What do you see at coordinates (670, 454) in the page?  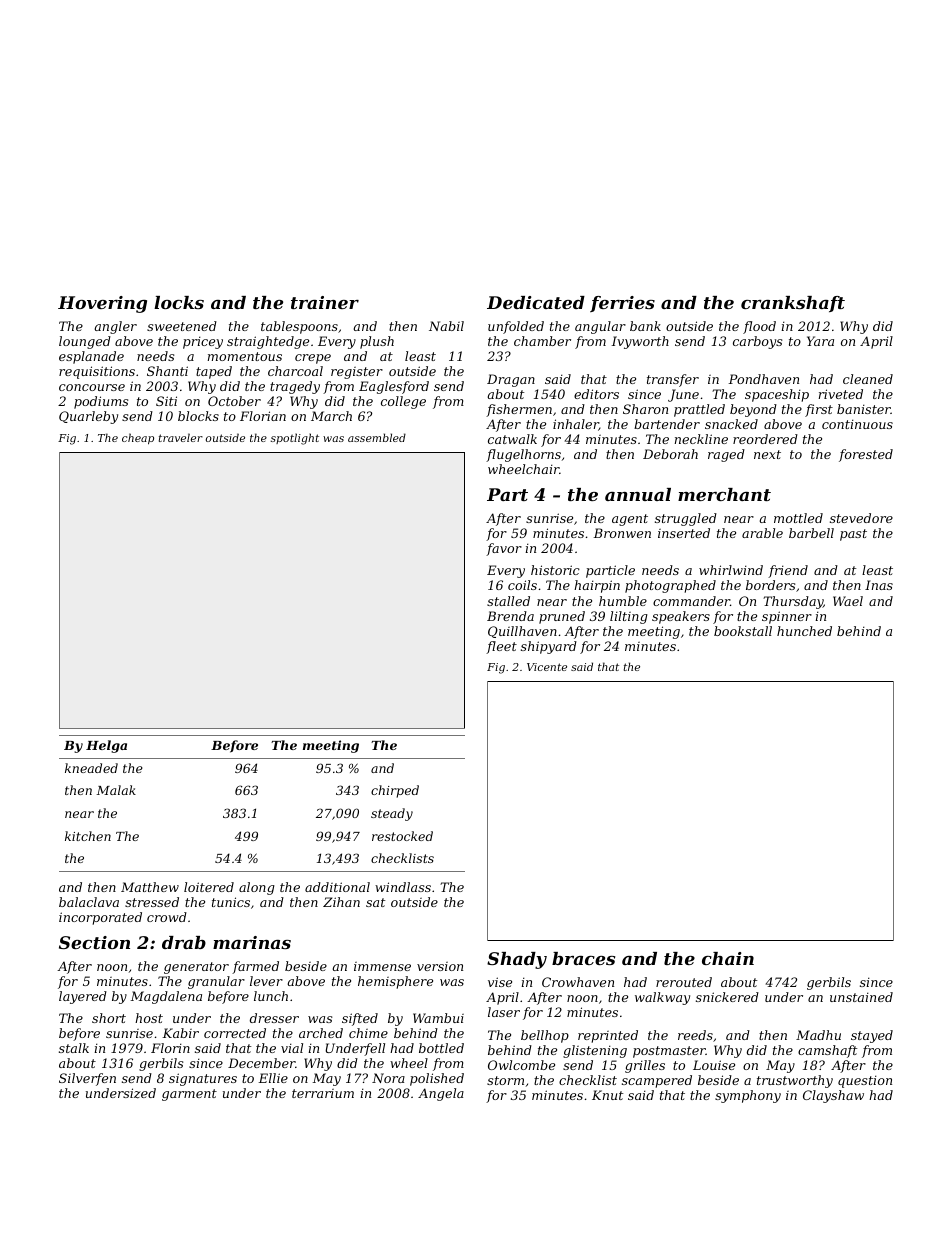 I see `Deborah` at bounding box center [670, 454].
